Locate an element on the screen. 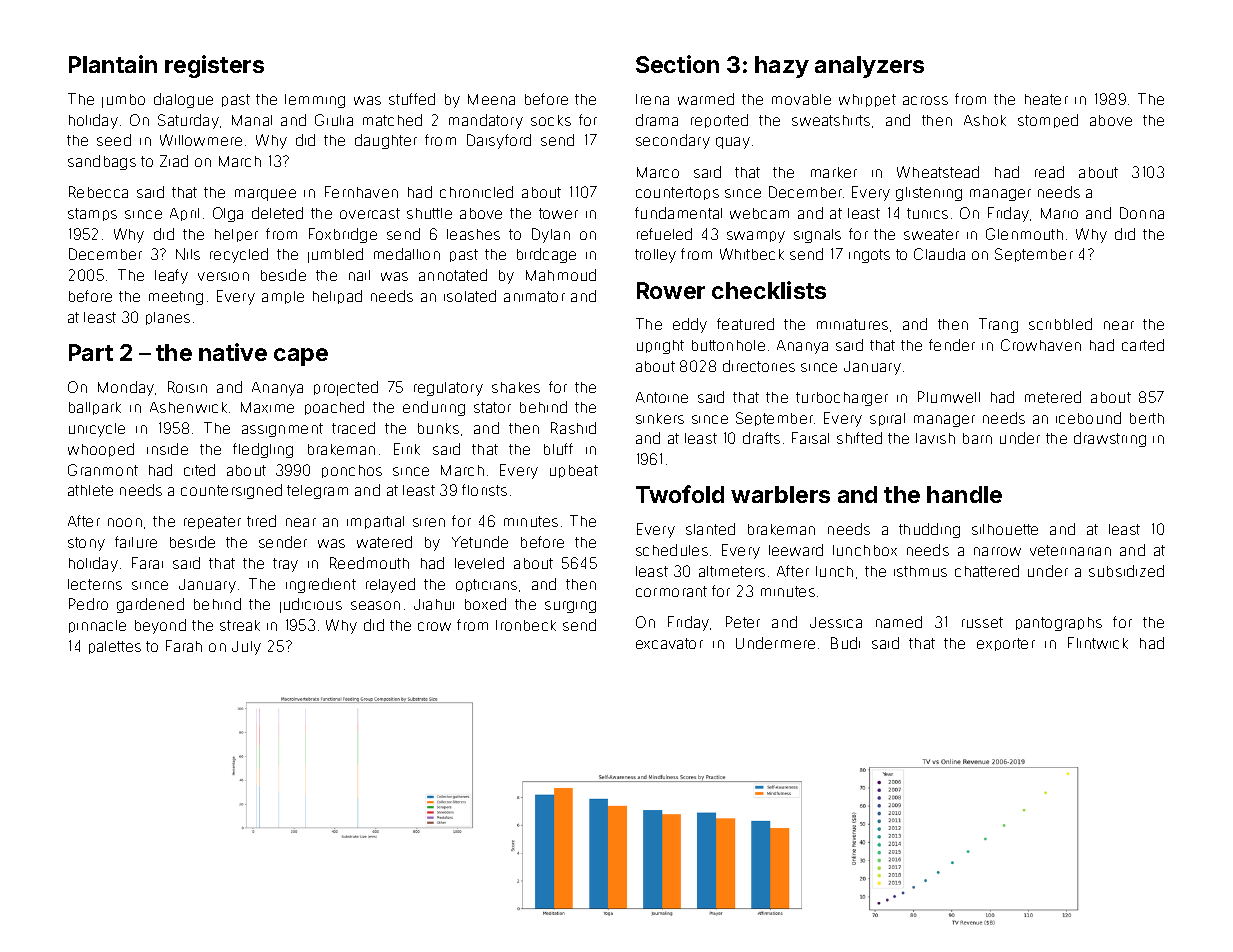  fender is located at coordinates (952, 345).
